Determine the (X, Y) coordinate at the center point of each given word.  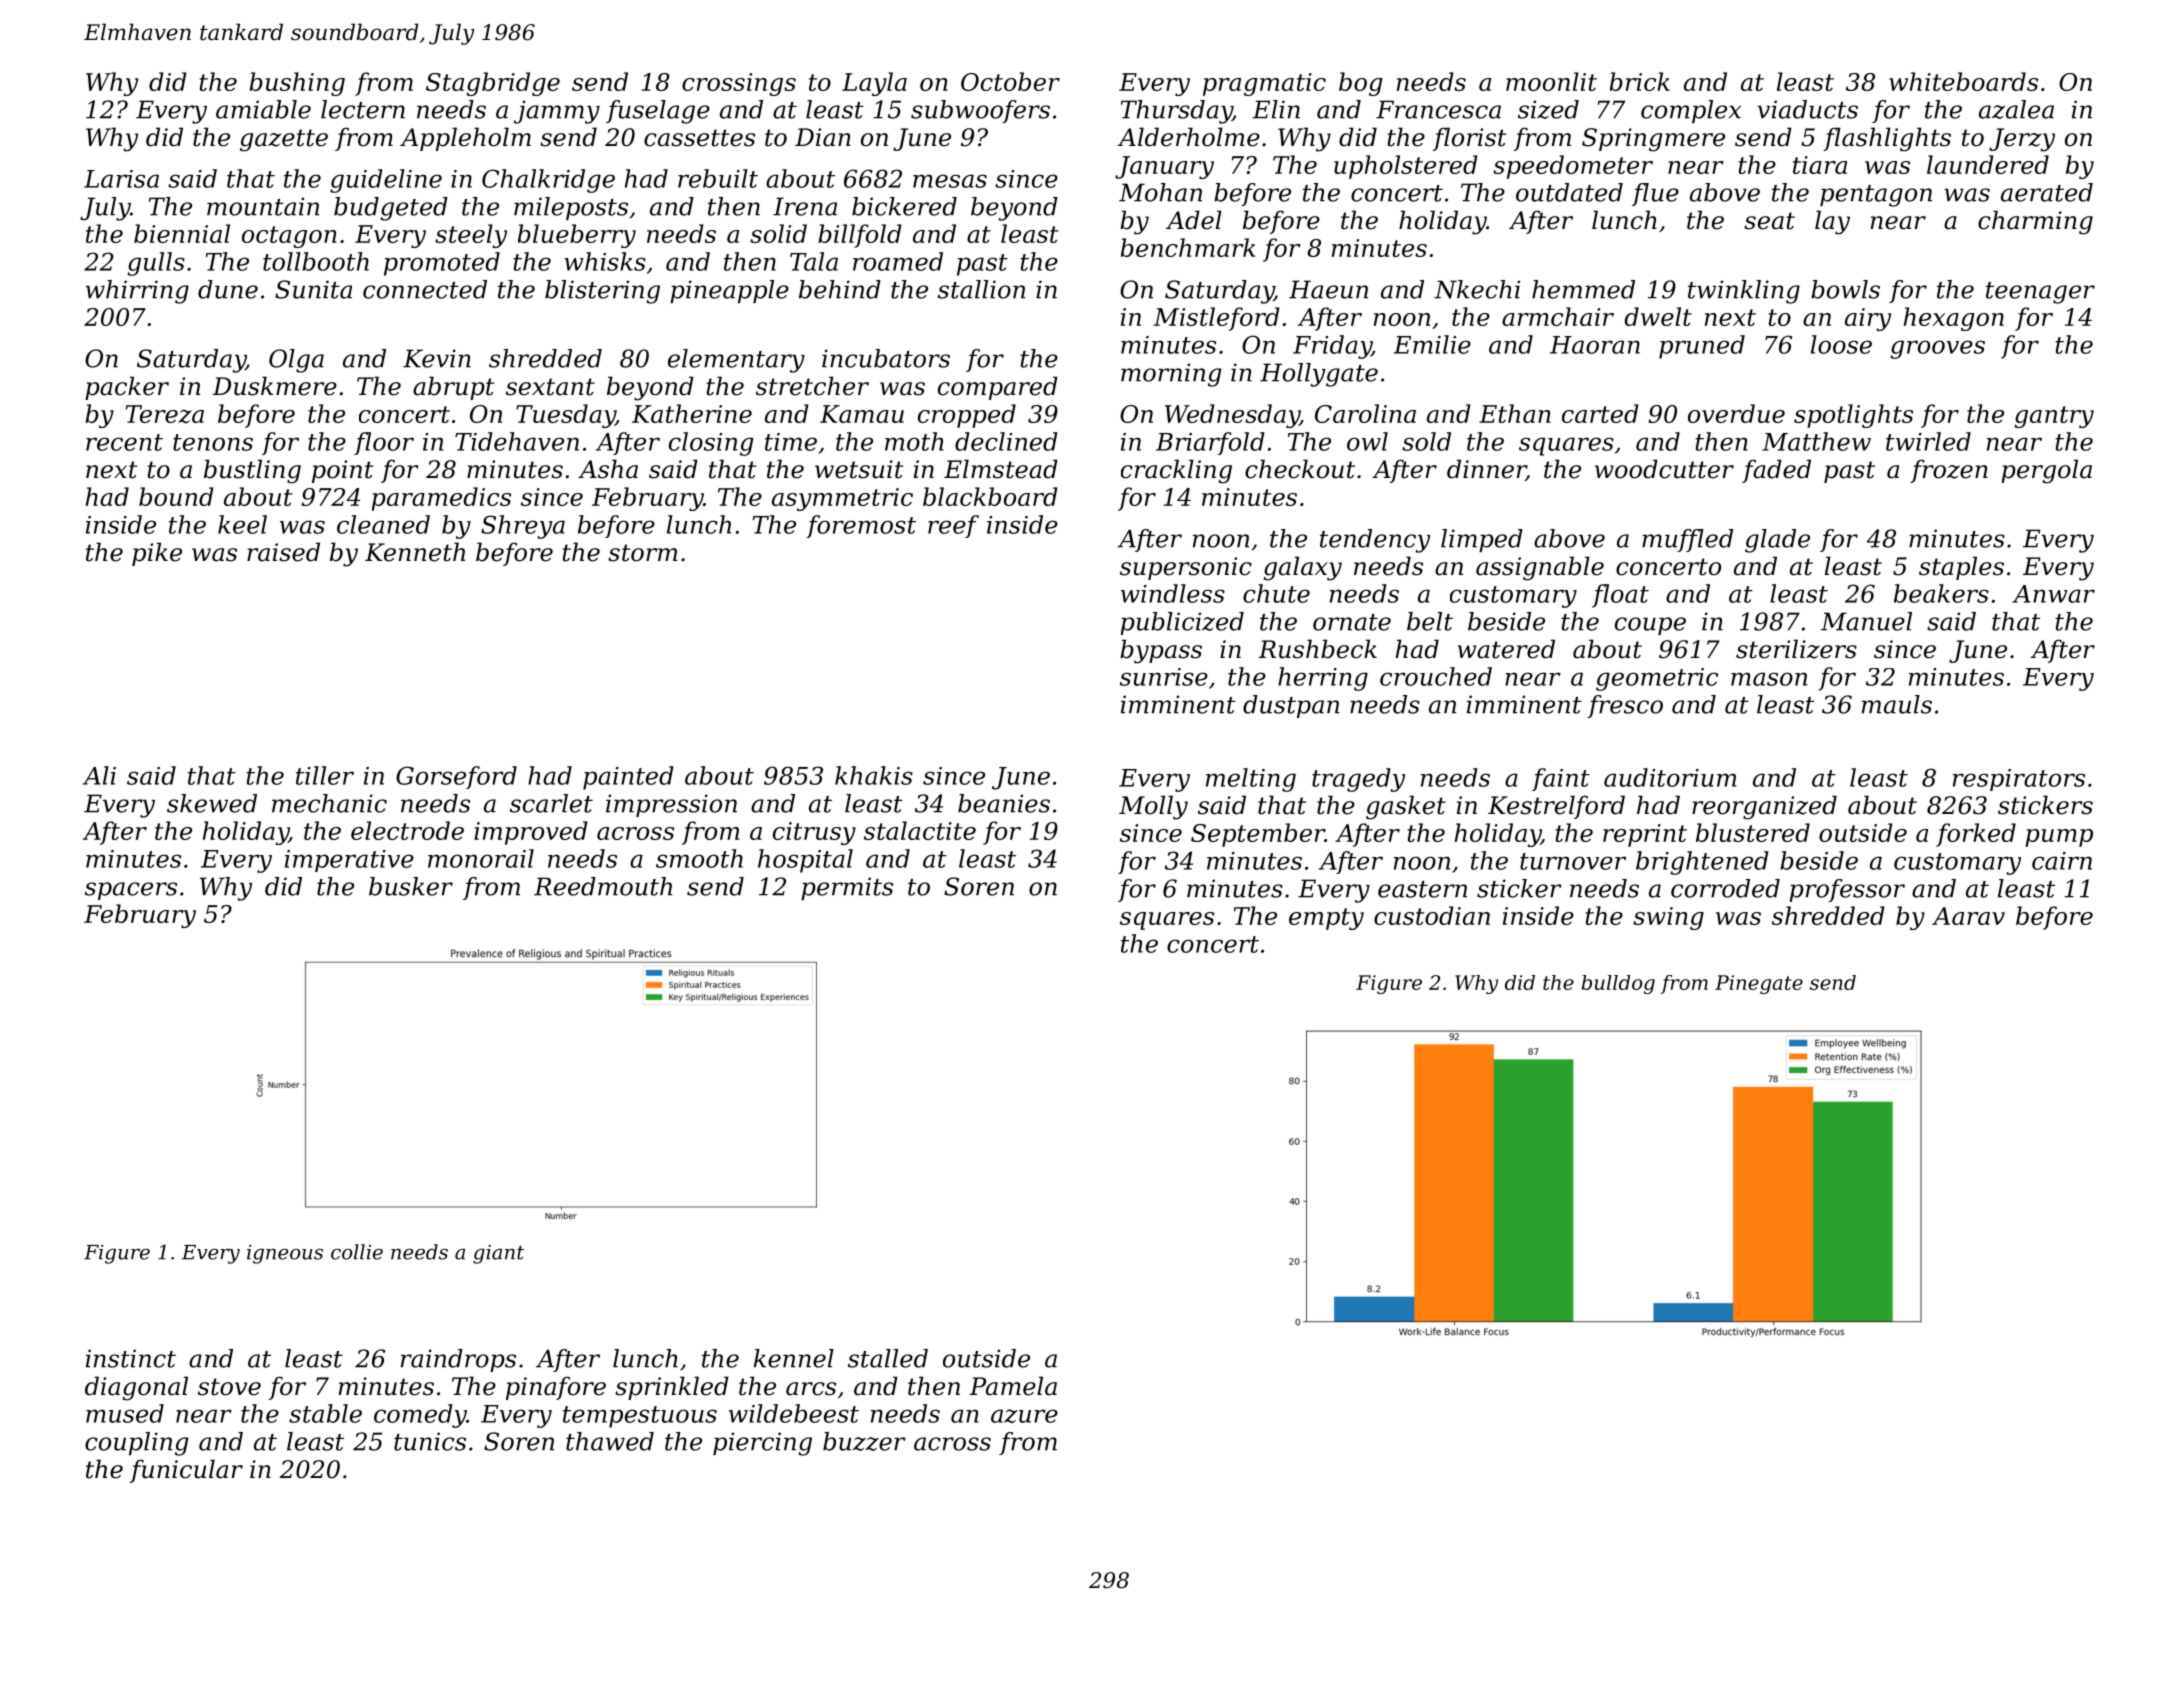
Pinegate (1759, 984)
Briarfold (1210, 443)
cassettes (699, 138)
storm (643, 553)
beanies (1004, 803)
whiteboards (1963, 81)
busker (411, 886)
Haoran (1595, 345)
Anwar (2053, 594)
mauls (1897, 704)
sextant (550, 387)
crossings (739, 84)
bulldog (1618, 984)
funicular (186, 1471)
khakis (874, 775)
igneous (285, 1254)
